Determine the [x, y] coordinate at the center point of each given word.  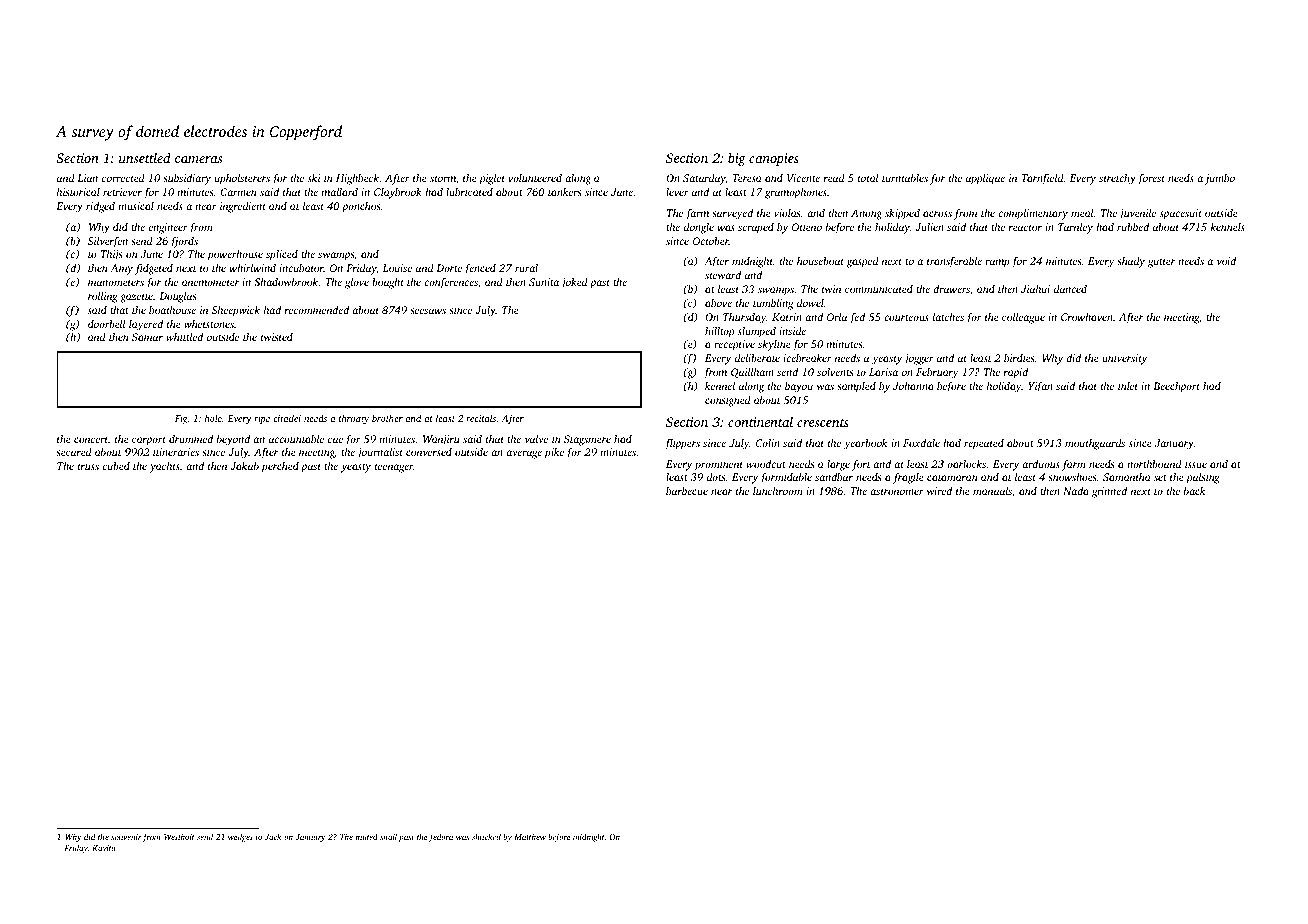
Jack [273, 836]
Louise [397, 268]
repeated [984, 444]
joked [574, 283]
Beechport [1176, 387]
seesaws [428, 311]
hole [213, 418]
